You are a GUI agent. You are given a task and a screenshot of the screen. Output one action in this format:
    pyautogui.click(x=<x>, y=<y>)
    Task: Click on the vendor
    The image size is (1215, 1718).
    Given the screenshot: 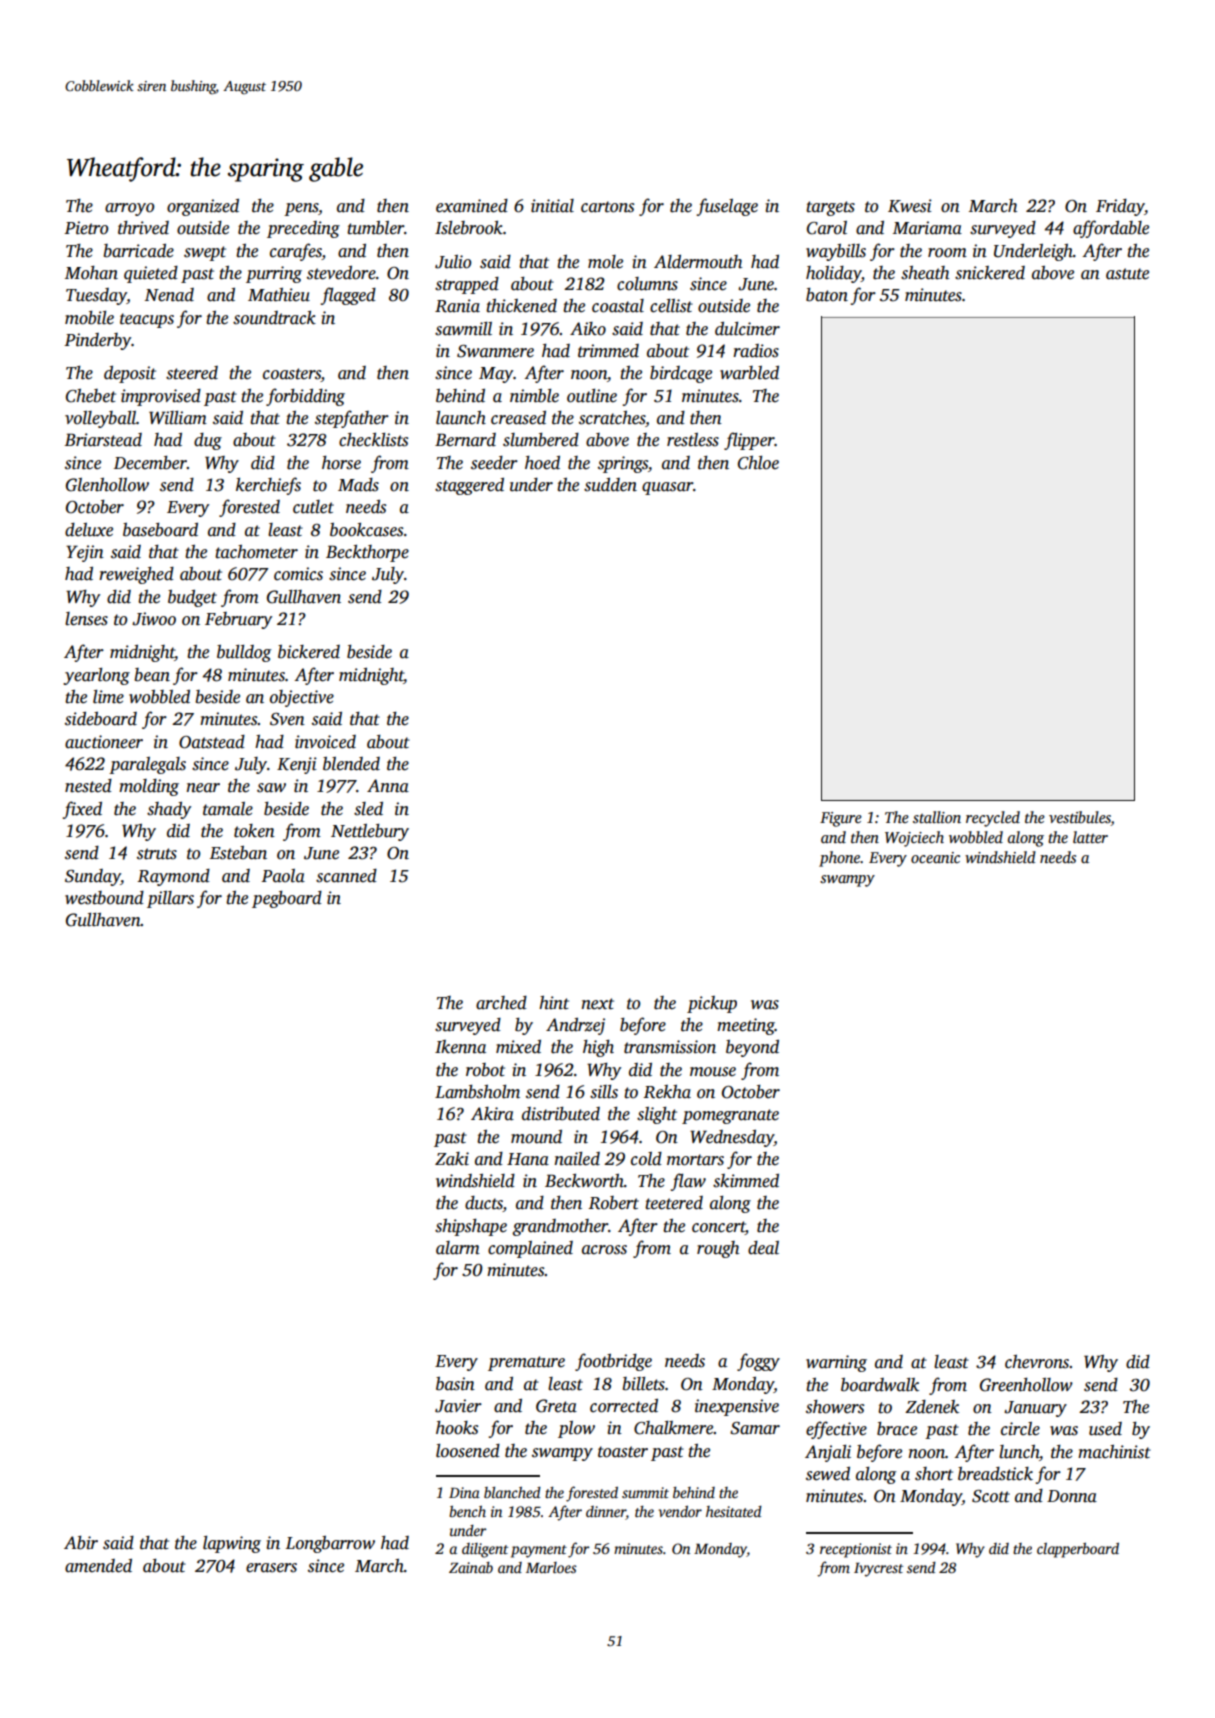 What is the action you would take?
    pyautogui.click(x=680, y=1511)
